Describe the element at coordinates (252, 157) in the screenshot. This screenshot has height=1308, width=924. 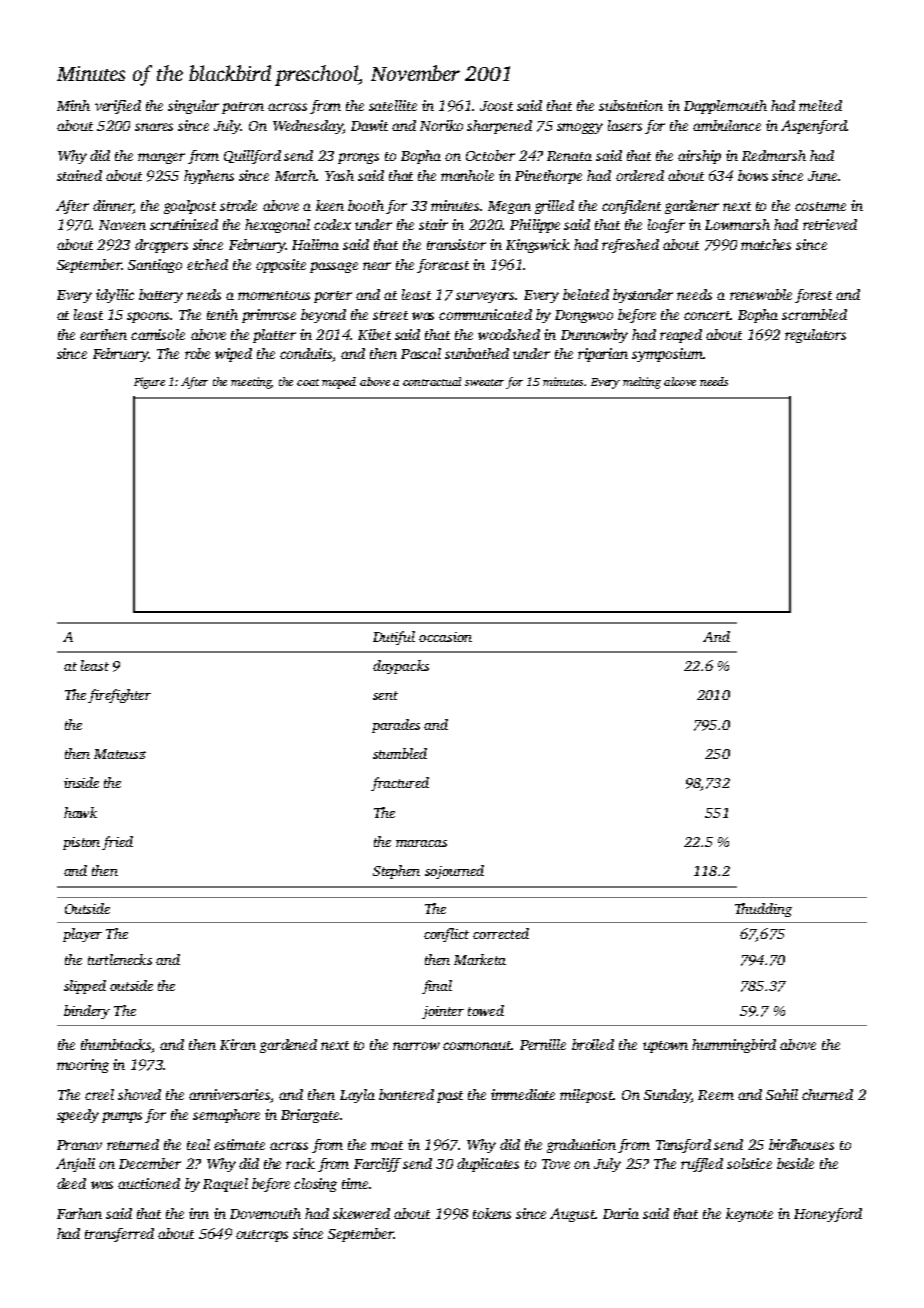
I see `Quillford` at that location.
